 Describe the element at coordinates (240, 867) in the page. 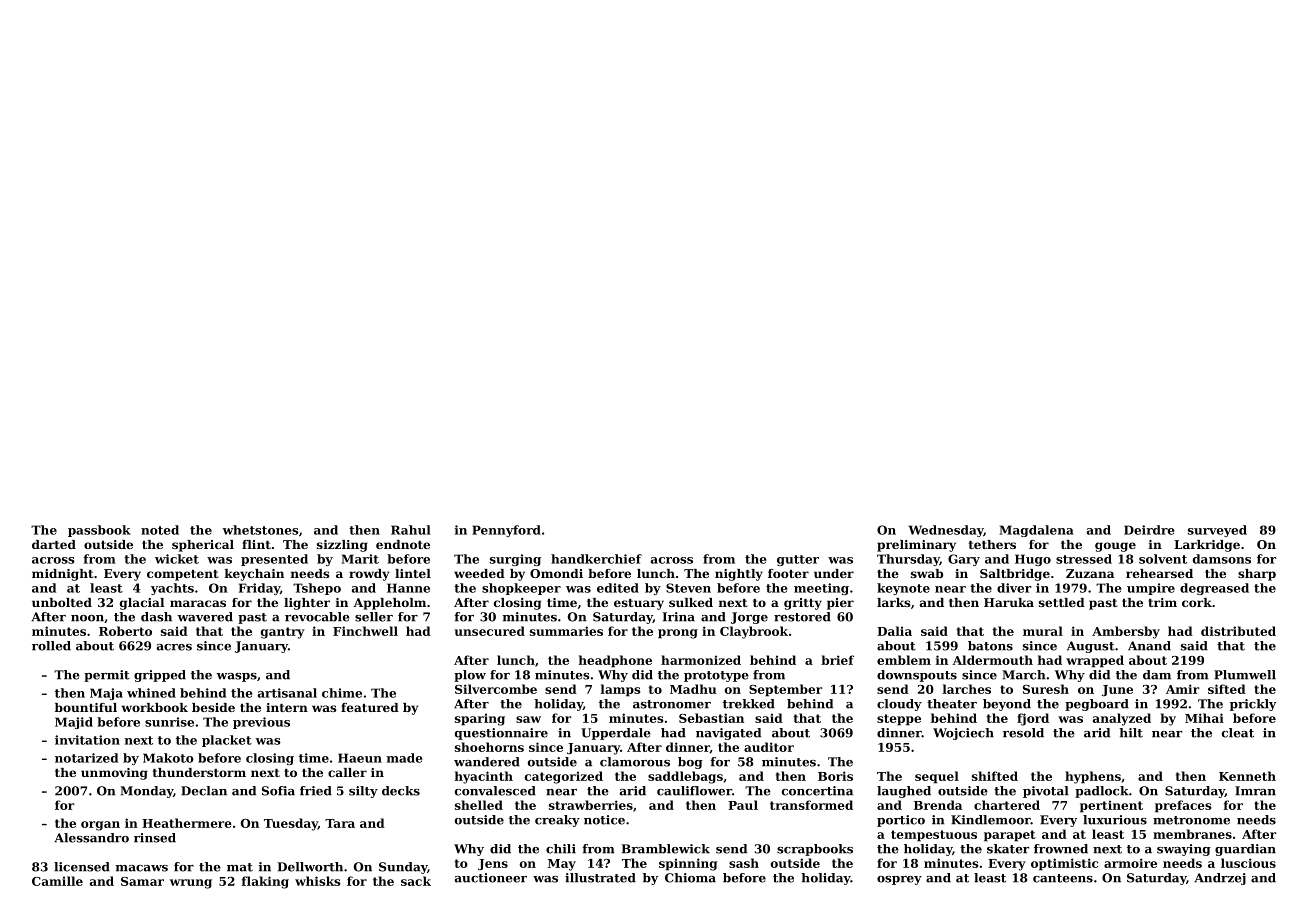

I see `mat` at that location.
